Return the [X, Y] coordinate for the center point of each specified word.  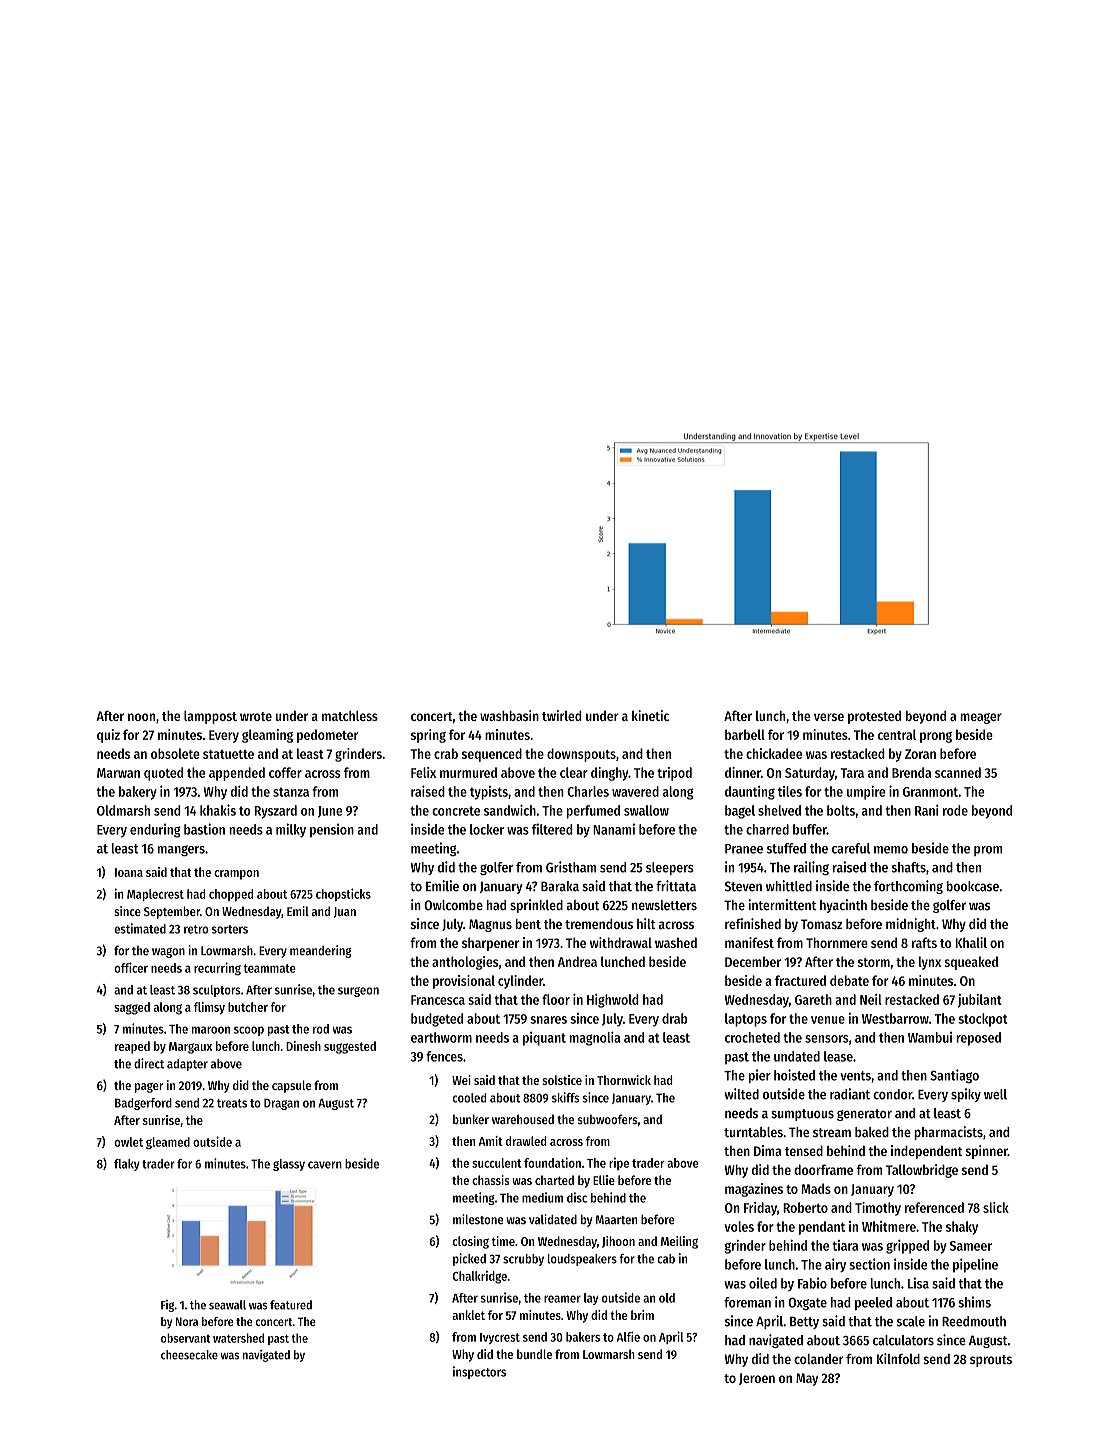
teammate [269, 968]
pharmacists [948, 1133]
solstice [562, 1080]
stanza [291, 792]
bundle [534, 1354]
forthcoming [908, 887]
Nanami [614, 829]
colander [819, 1359]
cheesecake [189, 1355]
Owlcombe [453, 905]
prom [988, 851]
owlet [128, 1142]
